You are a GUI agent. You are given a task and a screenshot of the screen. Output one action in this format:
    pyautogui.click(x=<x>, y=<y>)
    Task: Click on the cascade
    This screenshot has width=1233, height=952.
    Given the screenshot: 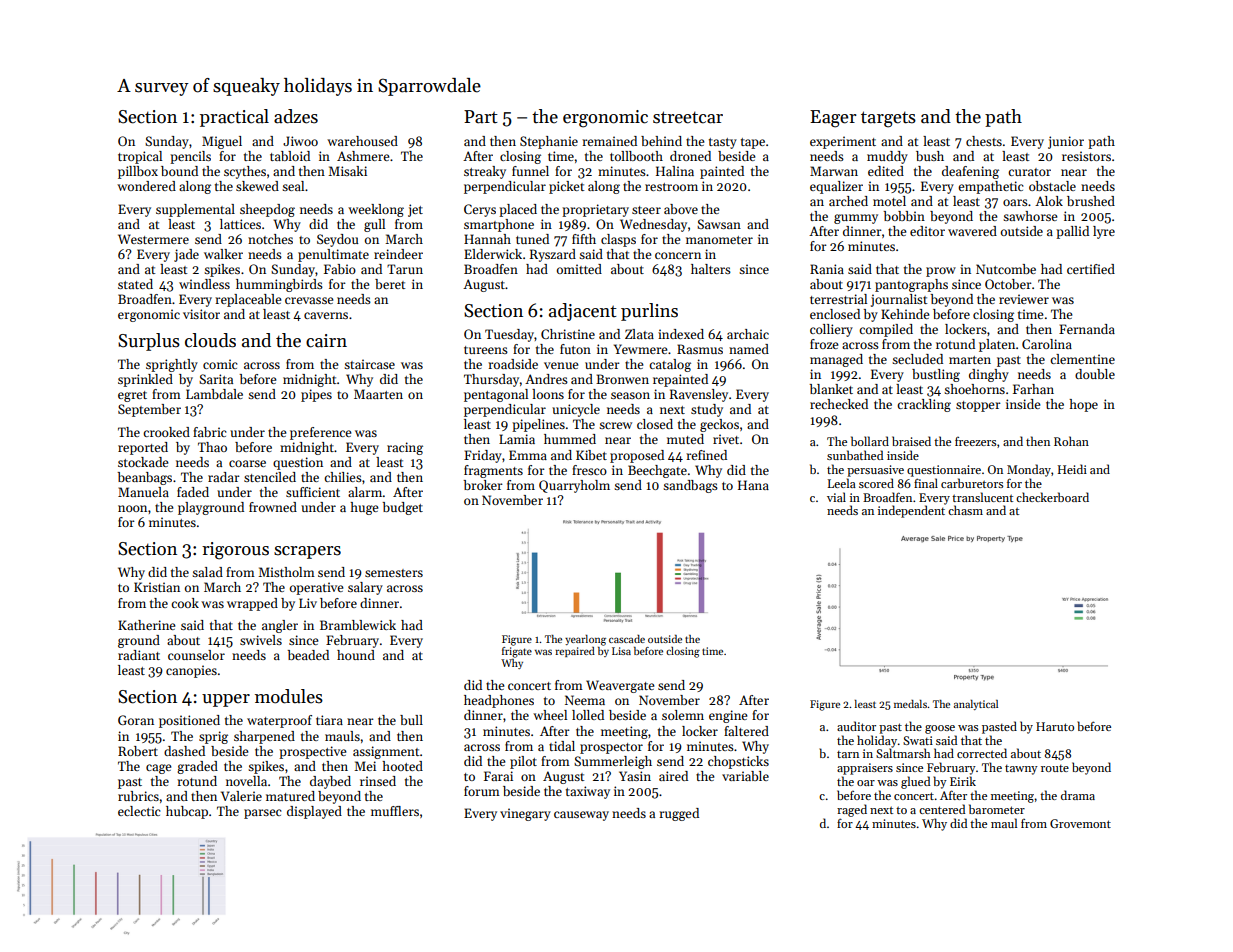 What is the action you would take?
    pyautogui.click(x=627, y=639)
